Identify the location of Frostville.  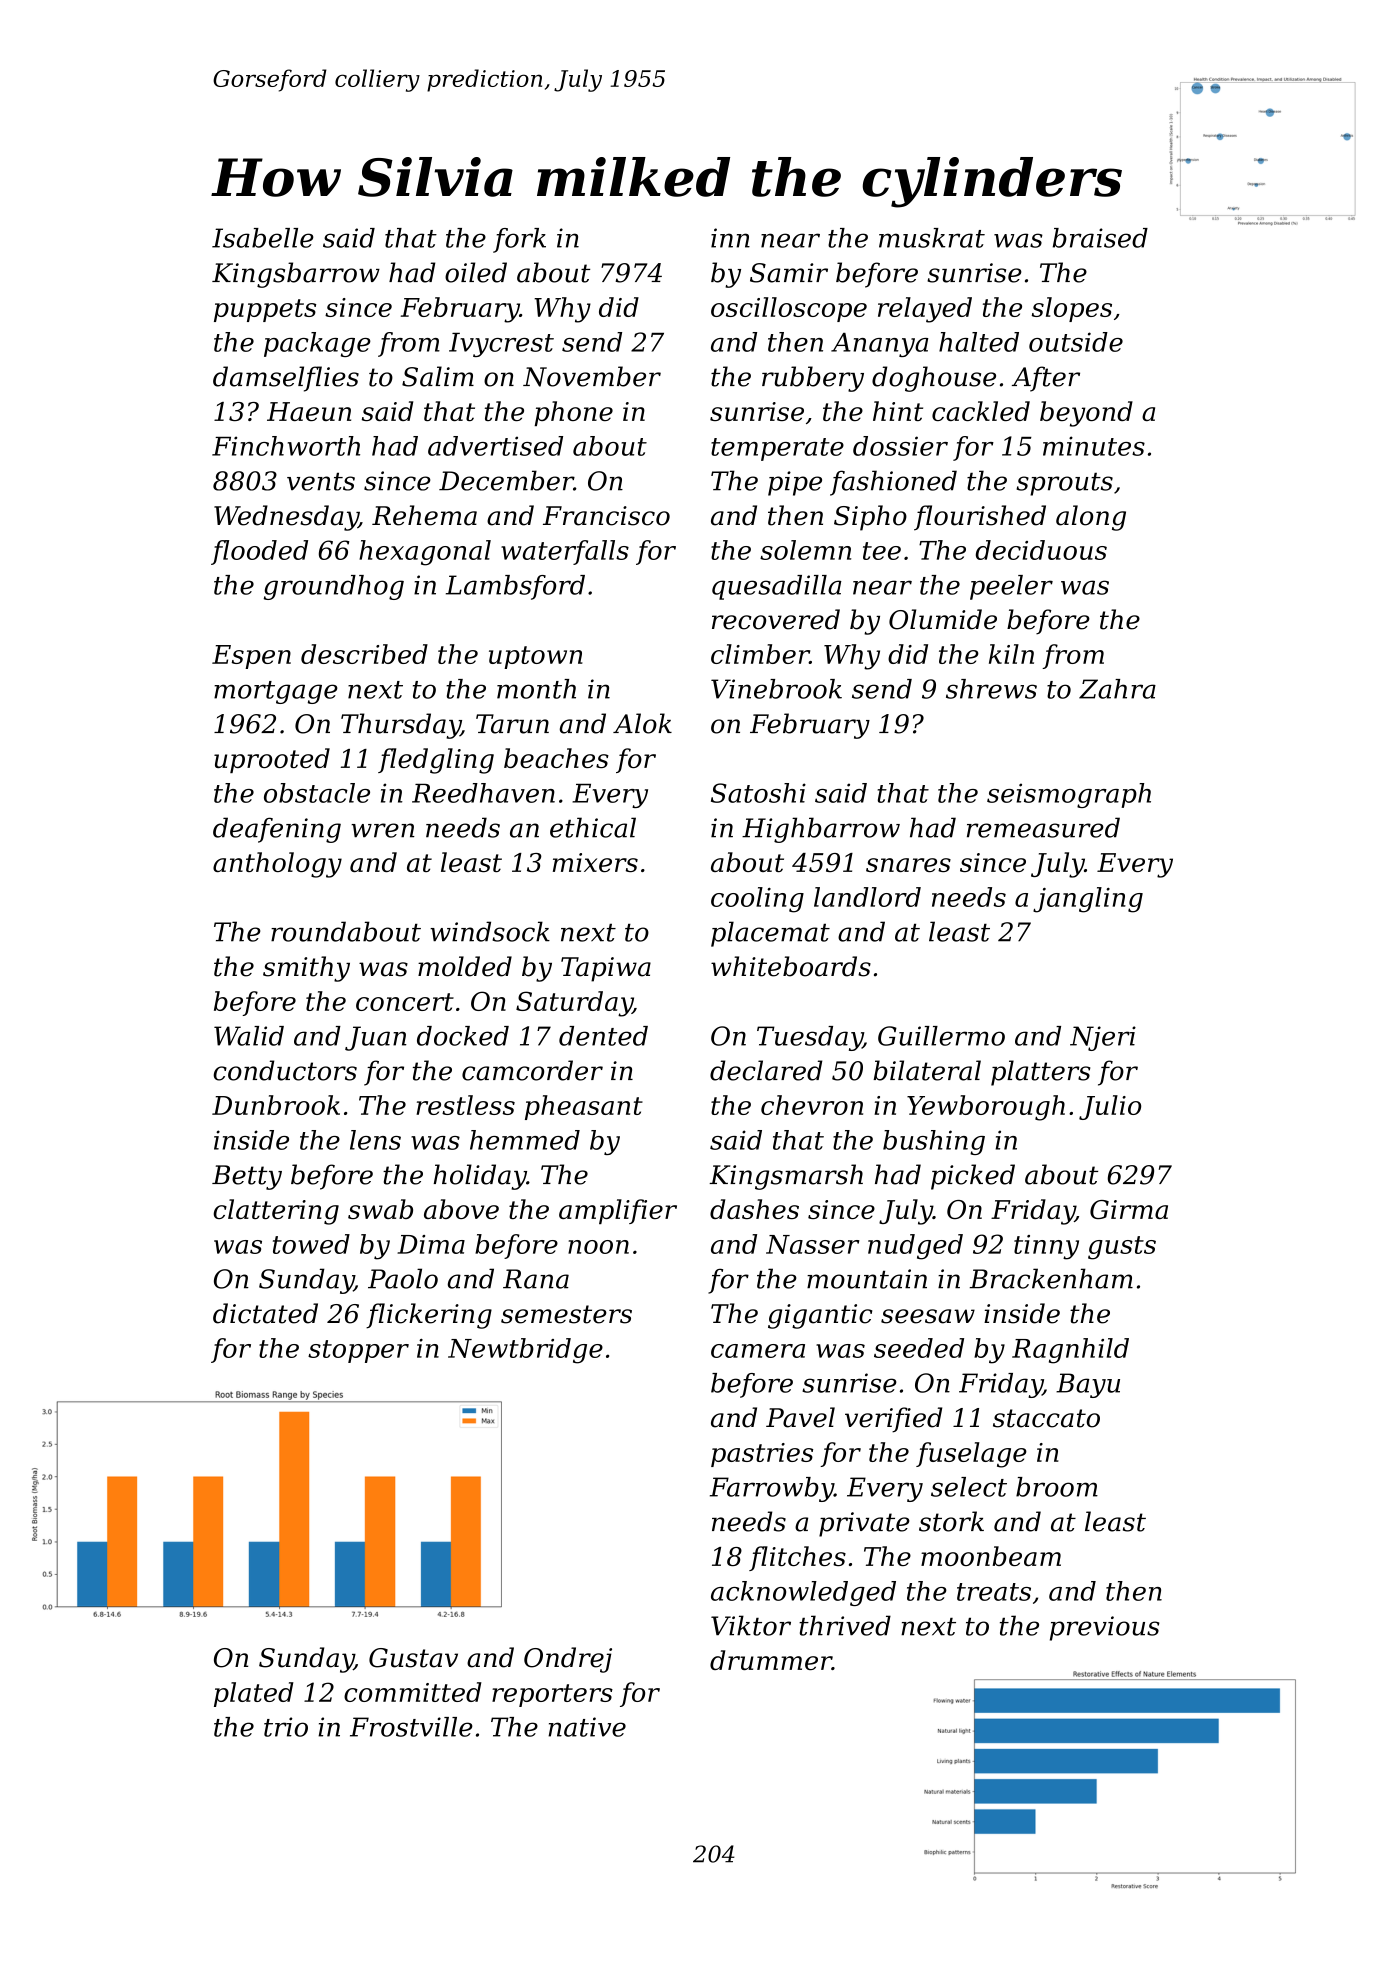
(411, 1727).
